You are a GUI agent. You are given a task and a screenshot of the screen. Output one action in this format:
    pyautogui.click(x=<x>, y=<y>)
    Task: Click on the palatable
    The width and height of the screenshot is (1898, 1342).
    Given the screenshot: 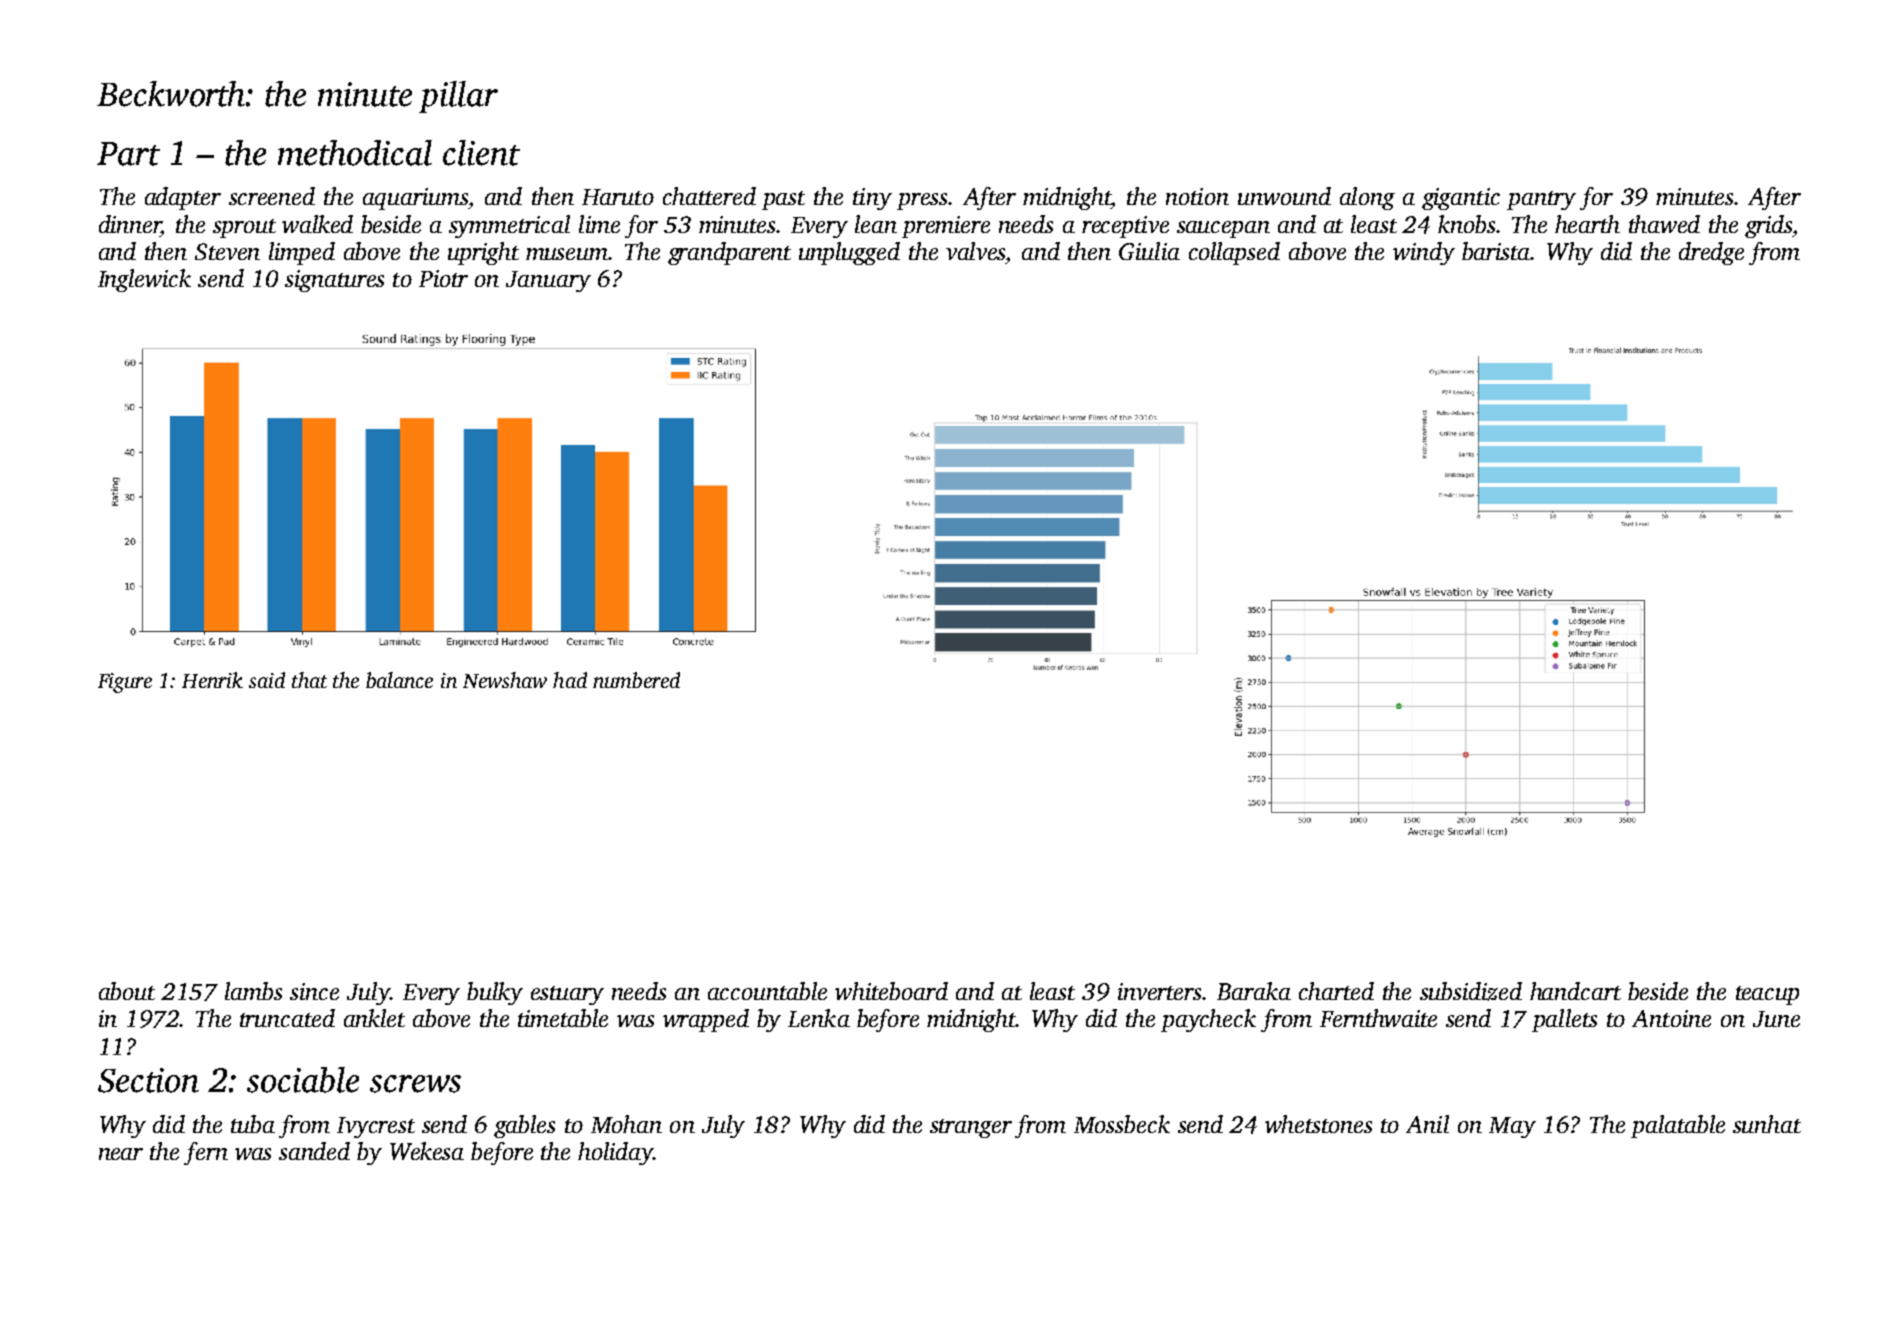 What is the action you would take?
    pyautogui.click(x=1678, y=1126)
